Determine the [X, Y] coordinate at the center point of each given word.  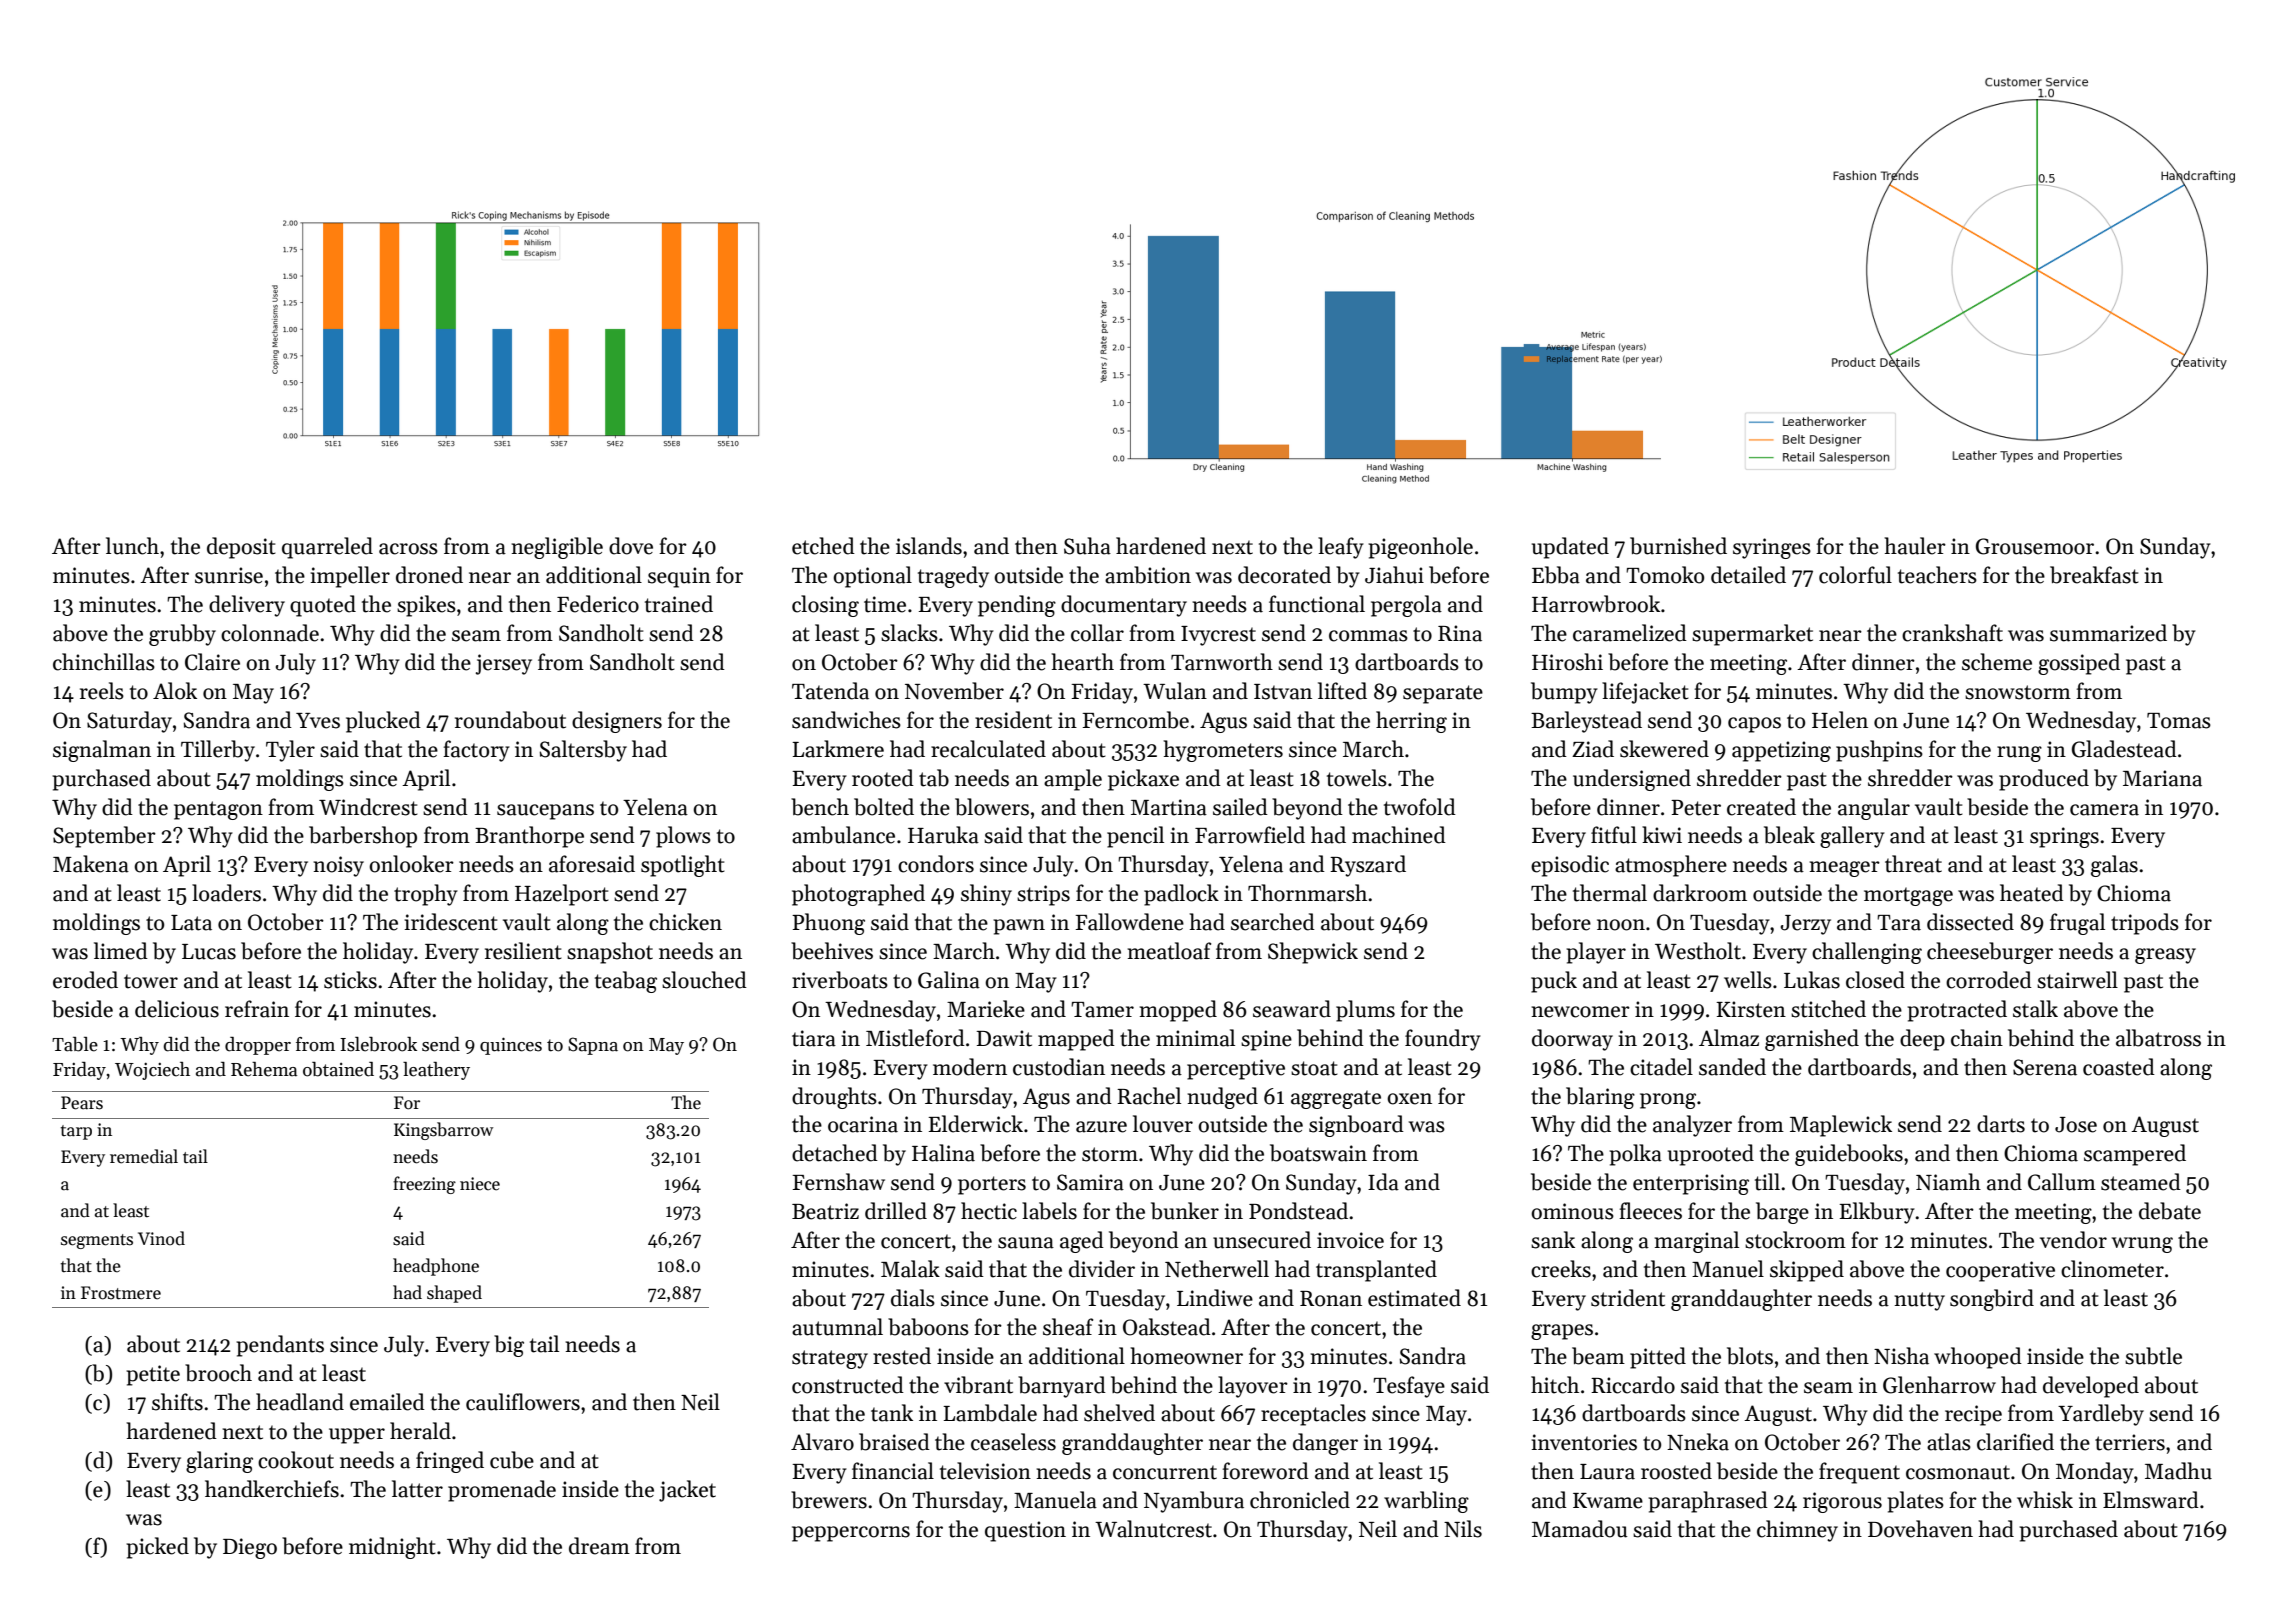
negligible [557, 548]
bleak [1789, 835]
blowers [992, 807]
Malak [910, 1269]
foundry [1443, 1040]
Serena [2045, 1067]
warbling [1426, 1502]
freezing [424, 1185]
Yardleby [2101, 1415]
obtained [338, 1069]
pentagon [218, 810]
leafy [1341, 548]
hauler [1915, 546]
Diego [250, 1548]
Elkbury [1877, 1213]
